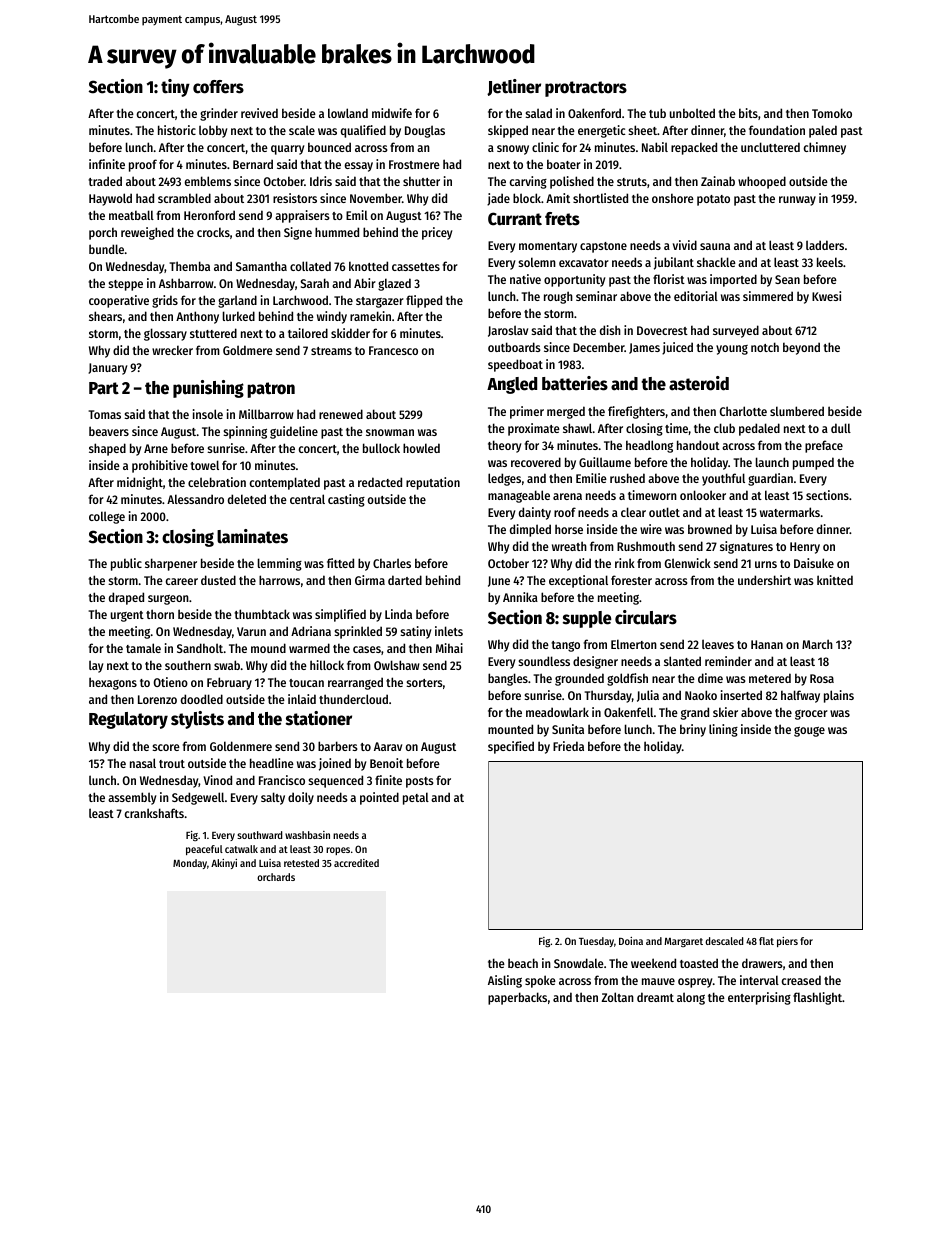 The width and height of the screenshot is (952, 1233). What do you see at coordinates (380, 482) in the screenshot?
I see `redacted` at bounding box center [380, 482].
